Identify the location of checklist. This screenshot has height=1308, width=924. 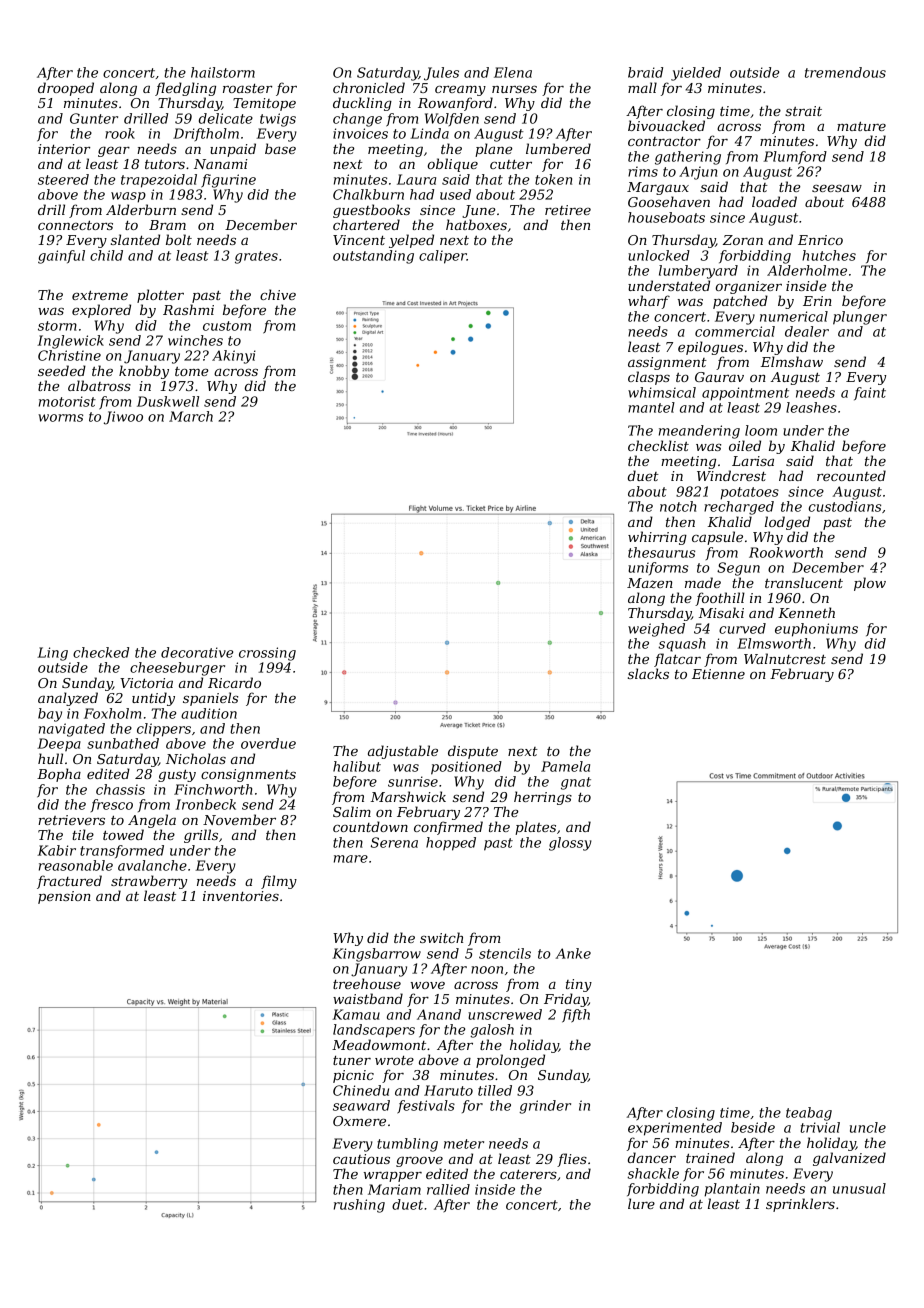
(658, 445).
